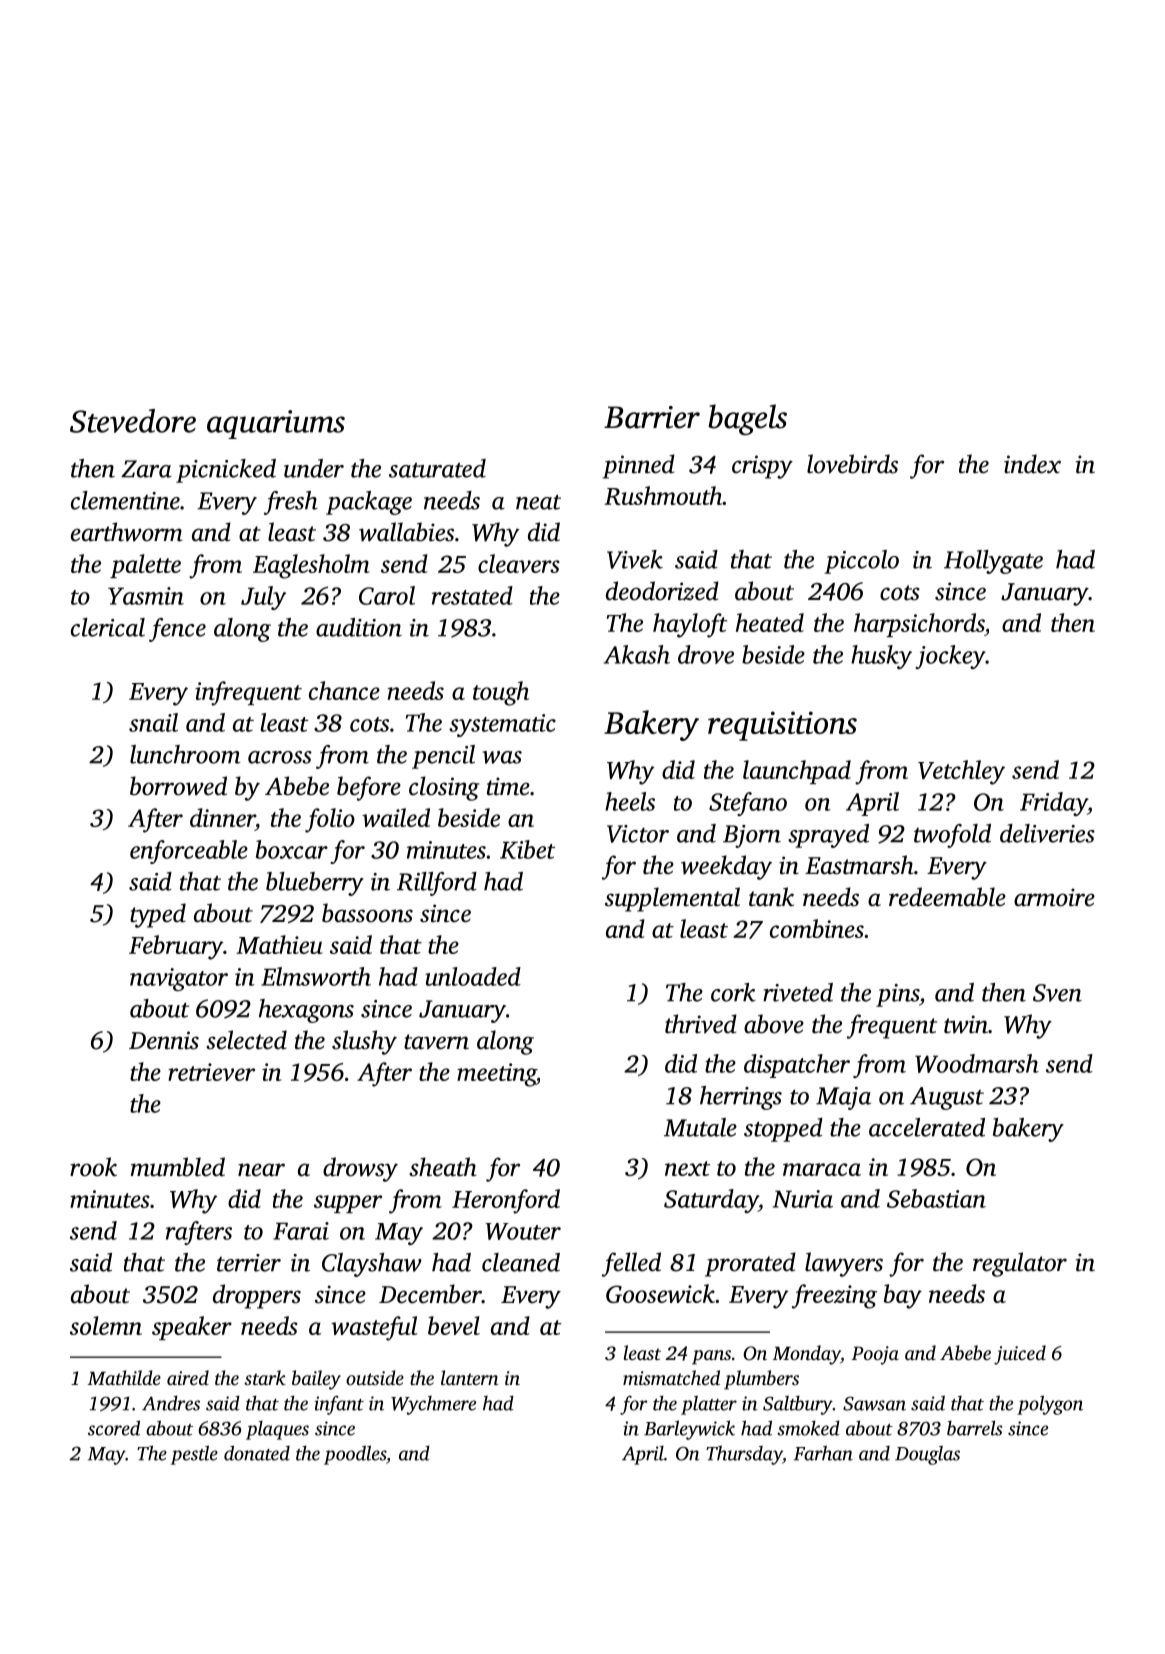 The height and width of the image is (1654, 1165). What do you see at coordinates (257, 1453) in the image?
I see `donated` at bounding box center [257, 1453].
